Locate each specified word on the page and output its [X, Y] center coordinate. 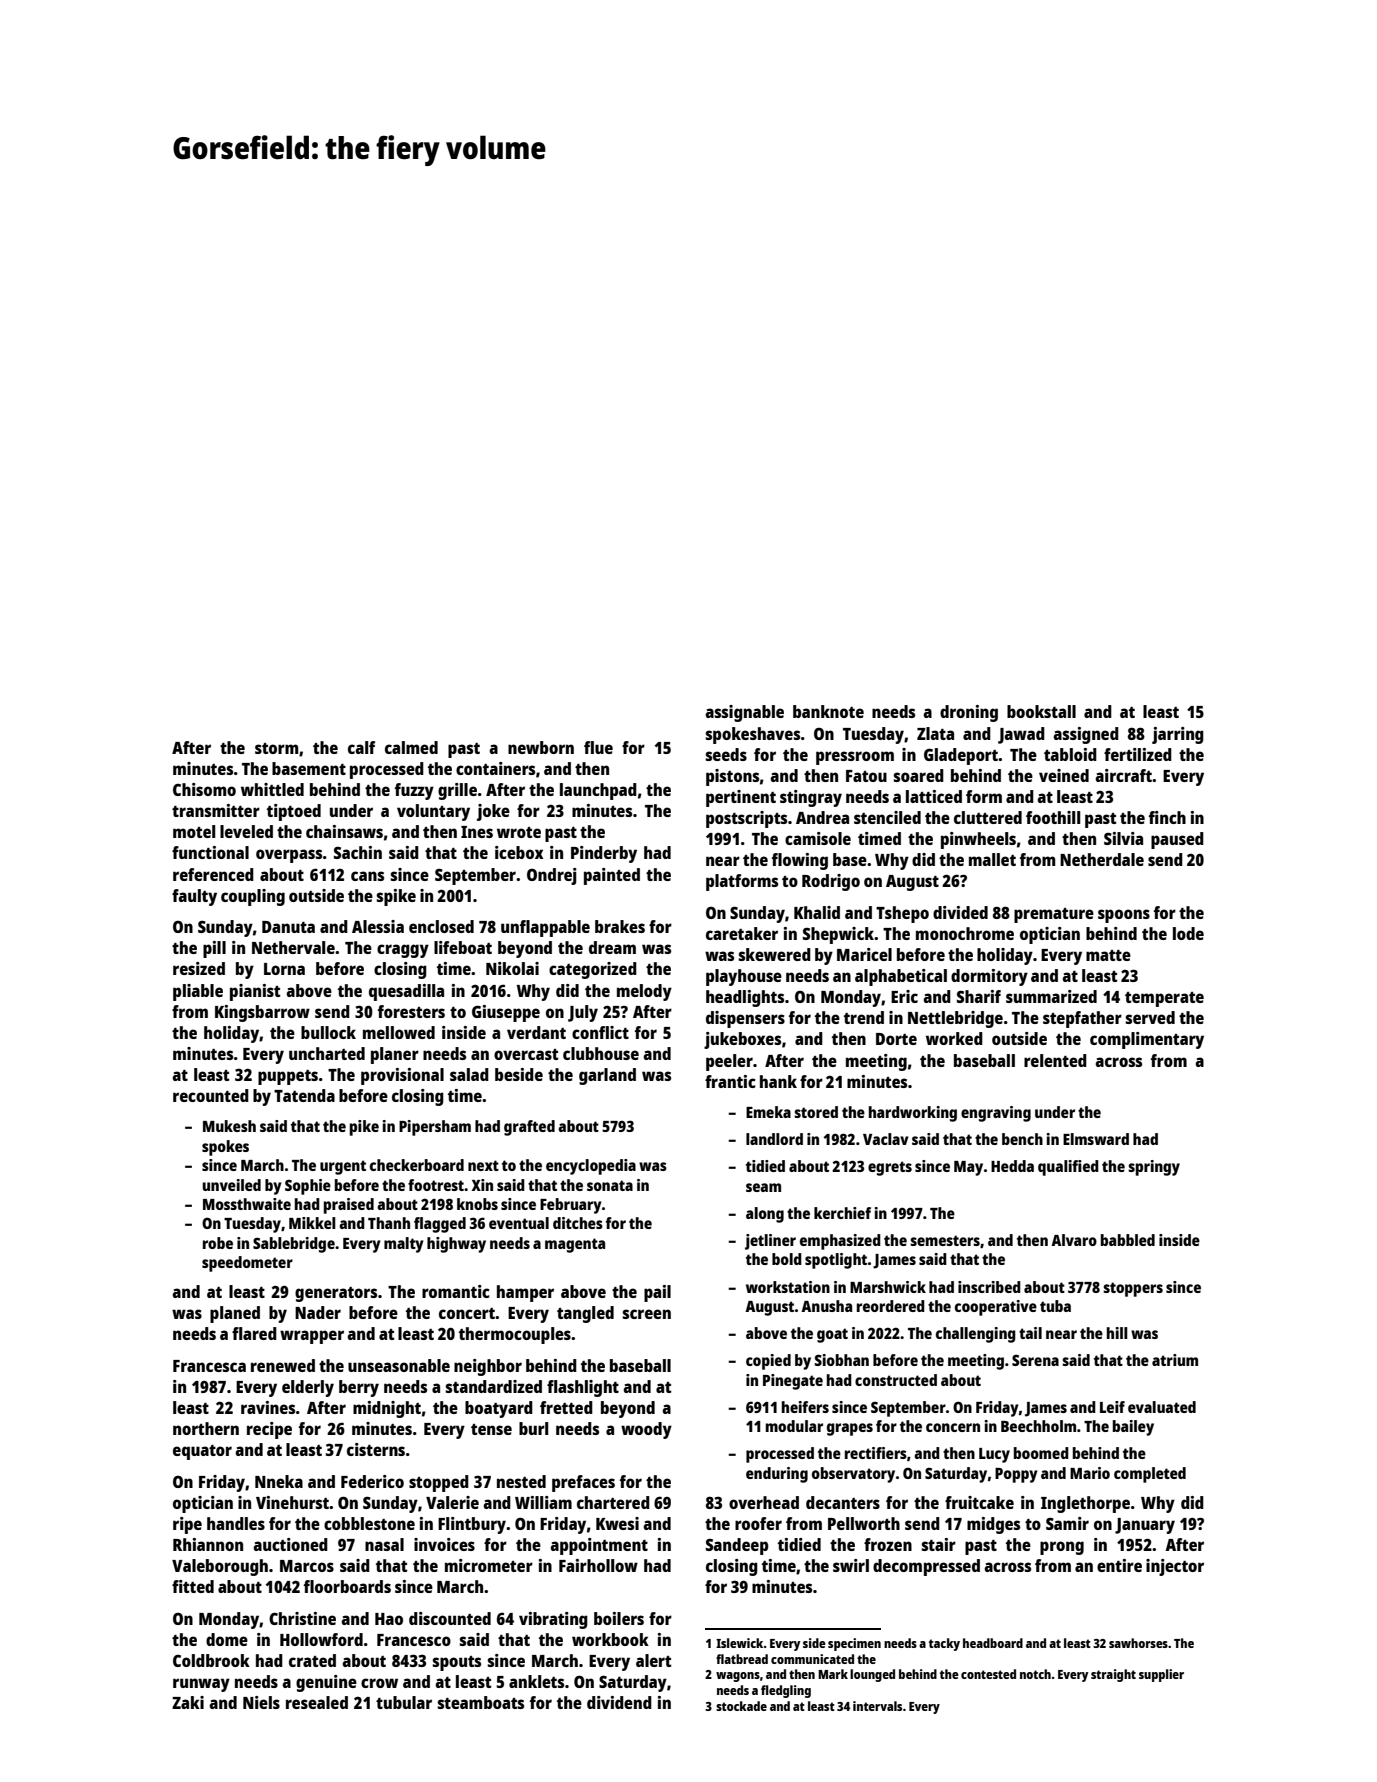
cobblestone [369, 1523]
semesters [945, 1240]
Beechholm [1038, 1426]
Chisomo [204, 789]
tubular [404, 1702]
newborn [541, 747]
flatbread [742, 1659]
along [765, 1215]
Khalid [817, 912]
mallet [992, 859]
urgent [343, 1167]
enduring [777, 1475]
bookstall [1041, 711]
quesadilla [406, 992]
